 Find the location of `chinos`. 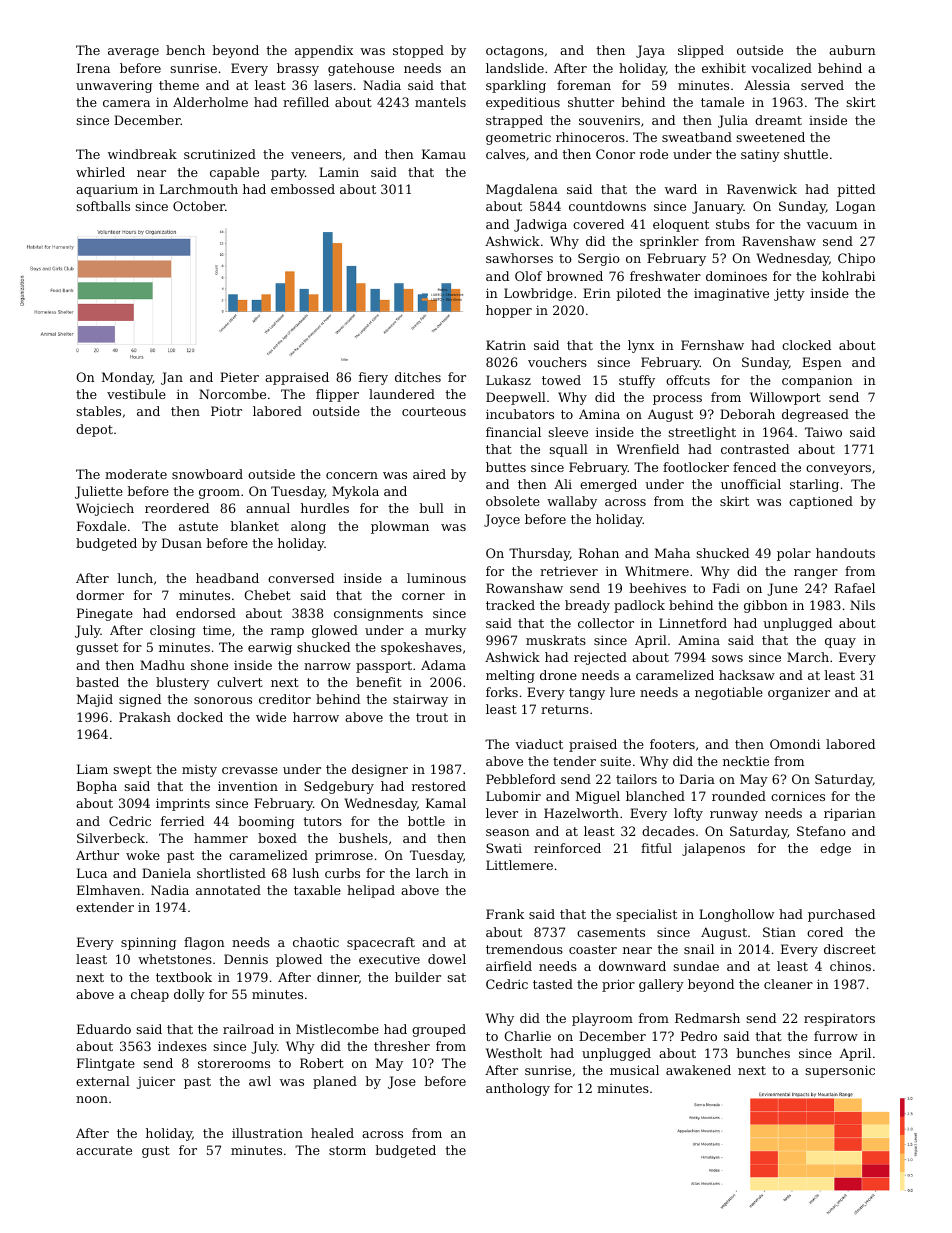

chinos is located at coordinates (850, 966).
